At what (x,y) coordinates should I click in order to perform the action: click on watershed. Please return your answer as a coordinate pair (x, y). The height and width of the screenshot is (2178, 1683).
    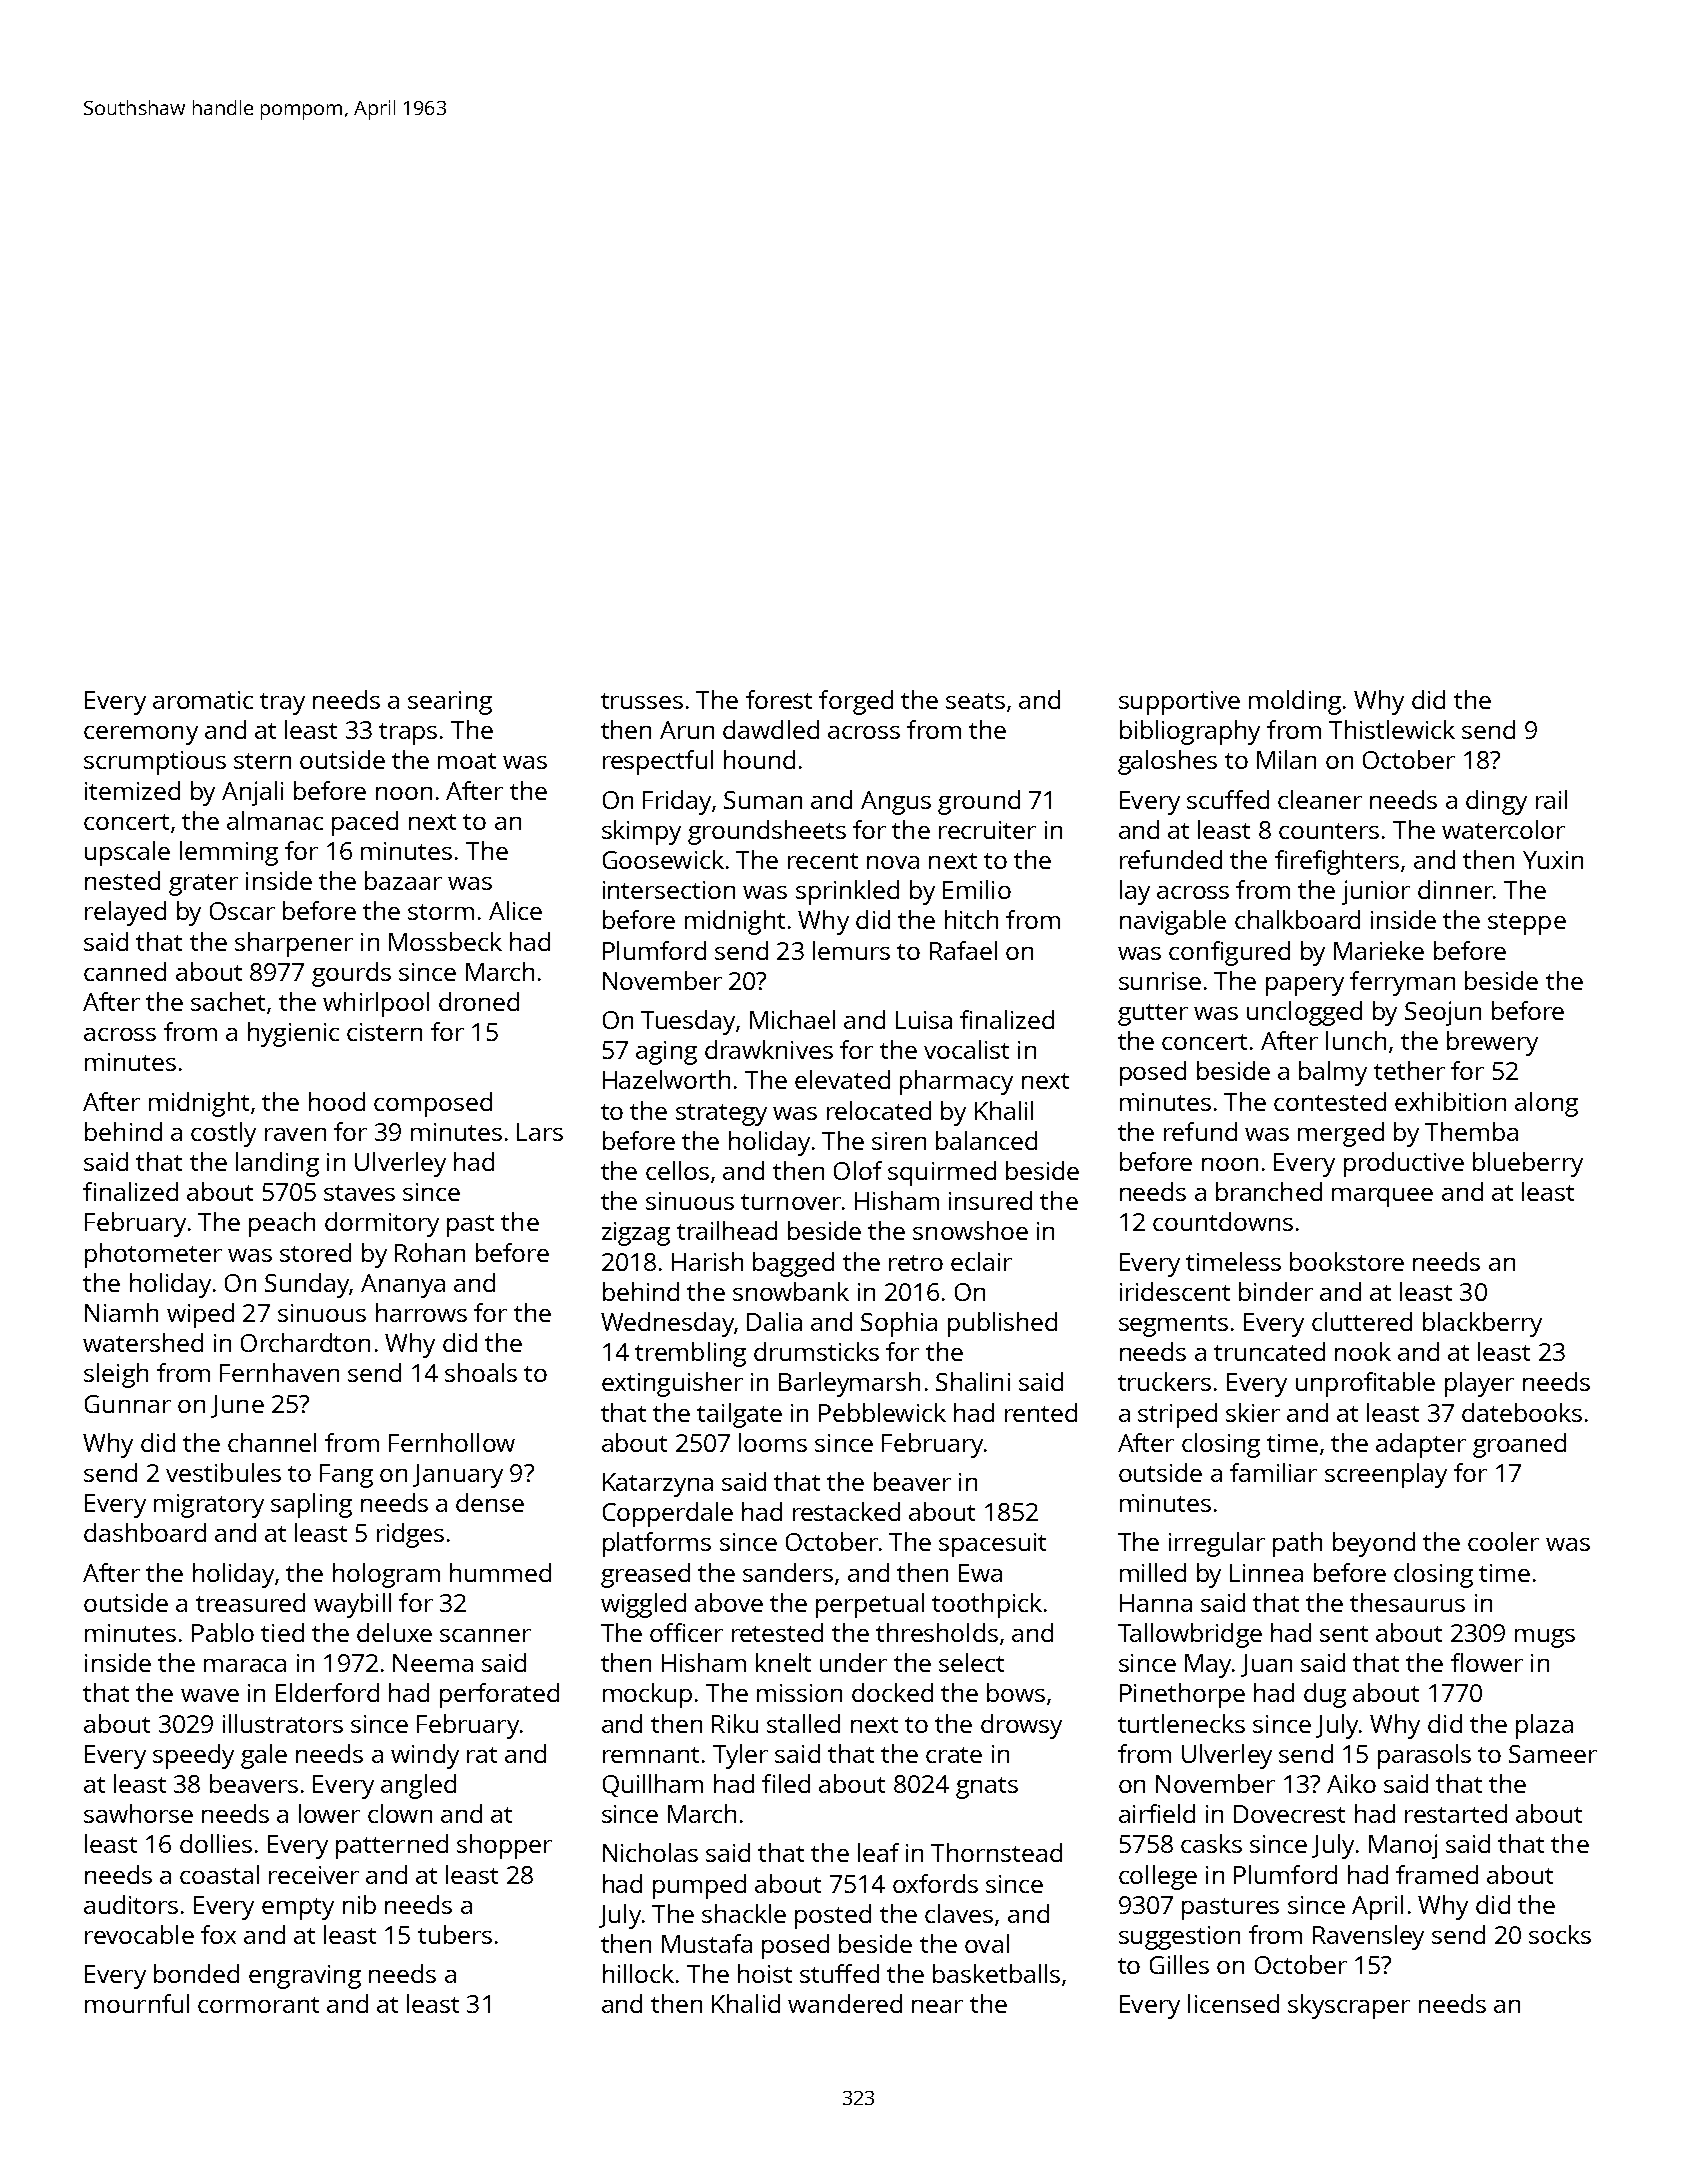
    Looking at the image, I should click on (143, 1342).
